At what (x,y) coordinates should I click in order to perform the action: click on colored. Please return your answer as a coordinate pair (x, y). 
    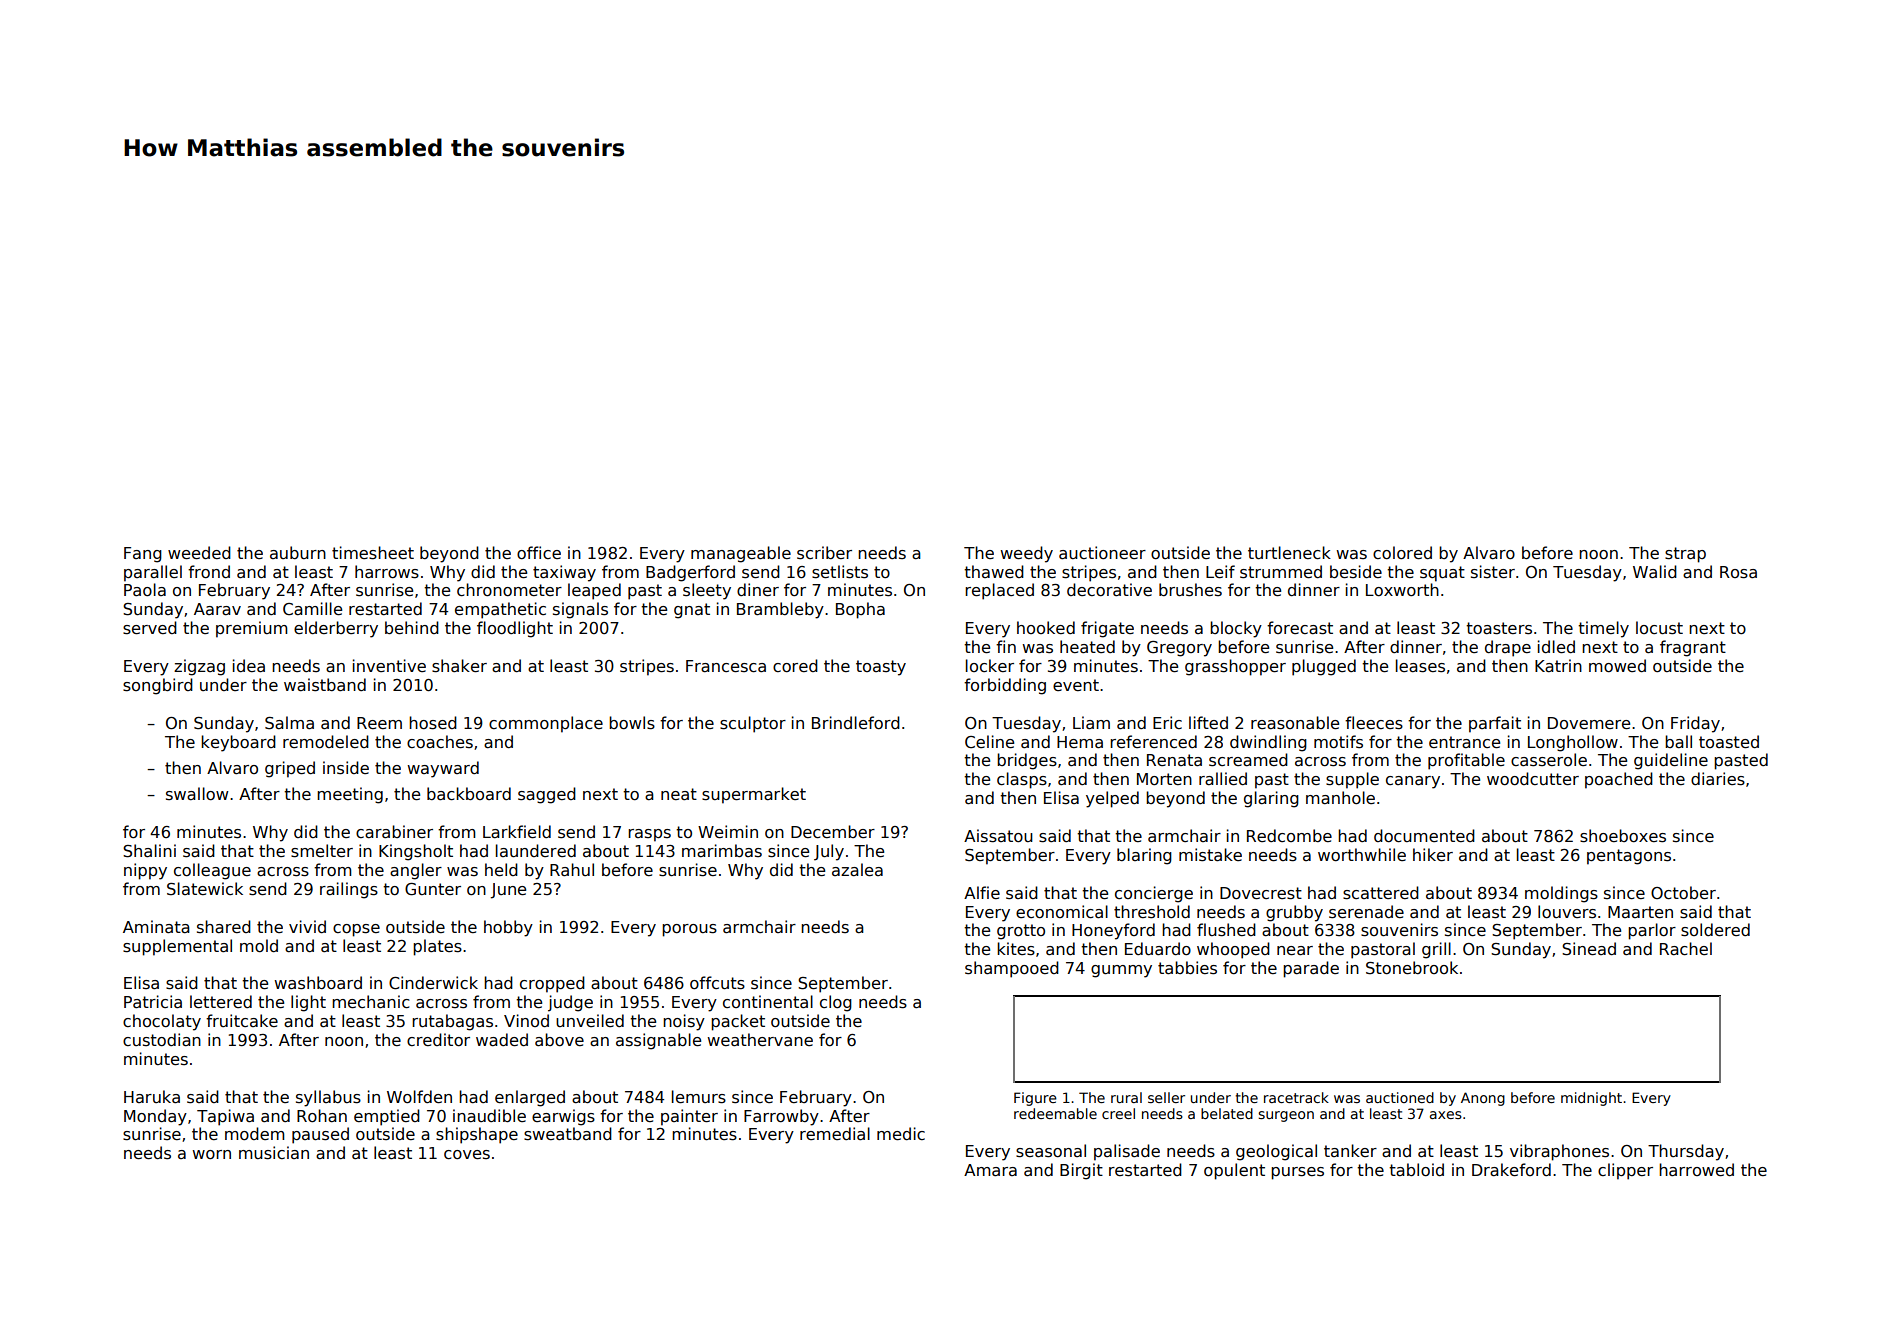
    Looking at the image, I should click on (1402, 552).
